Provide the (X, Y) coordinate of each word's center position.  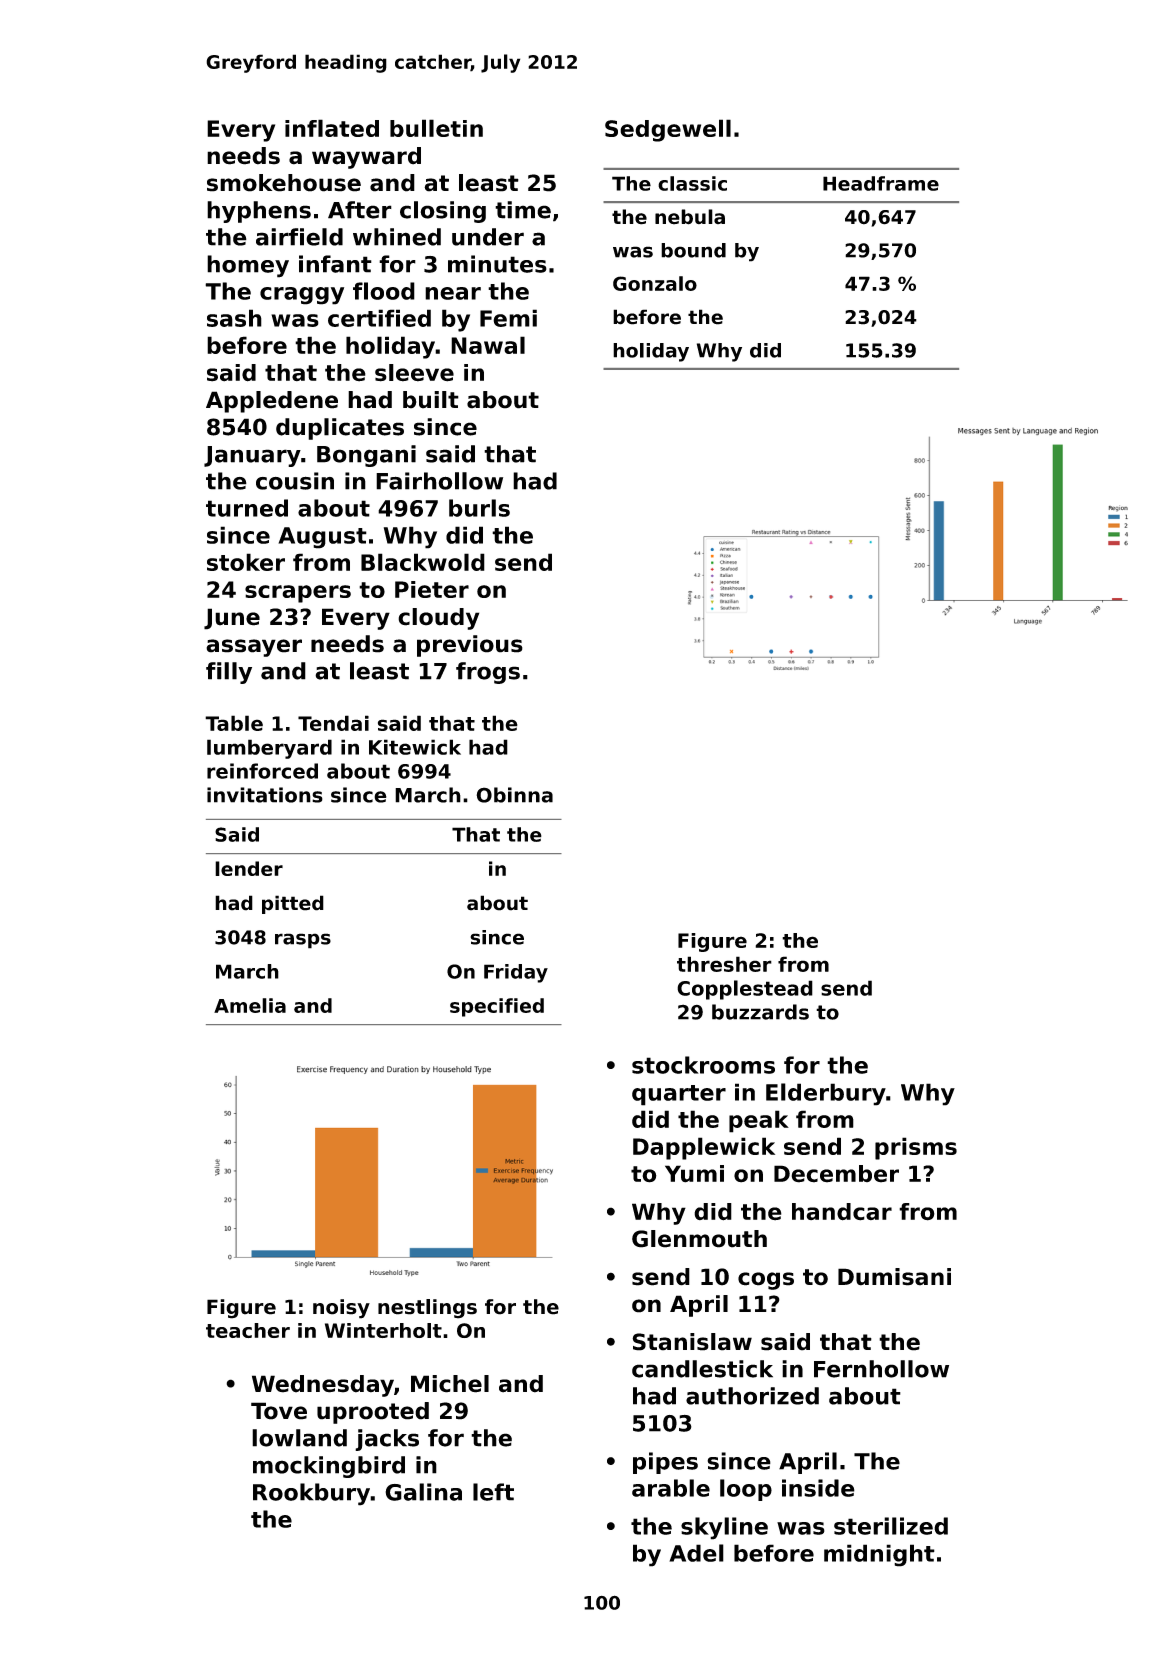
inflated (332, 128)
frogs (488, 673)
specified (497, 1007)
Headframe (881, 183)
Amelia (250, 1005)
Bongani (366, 456)
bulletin (436, 128)
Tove (279, 1411)
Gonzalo (655, 283)
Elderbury (826, 1094)
